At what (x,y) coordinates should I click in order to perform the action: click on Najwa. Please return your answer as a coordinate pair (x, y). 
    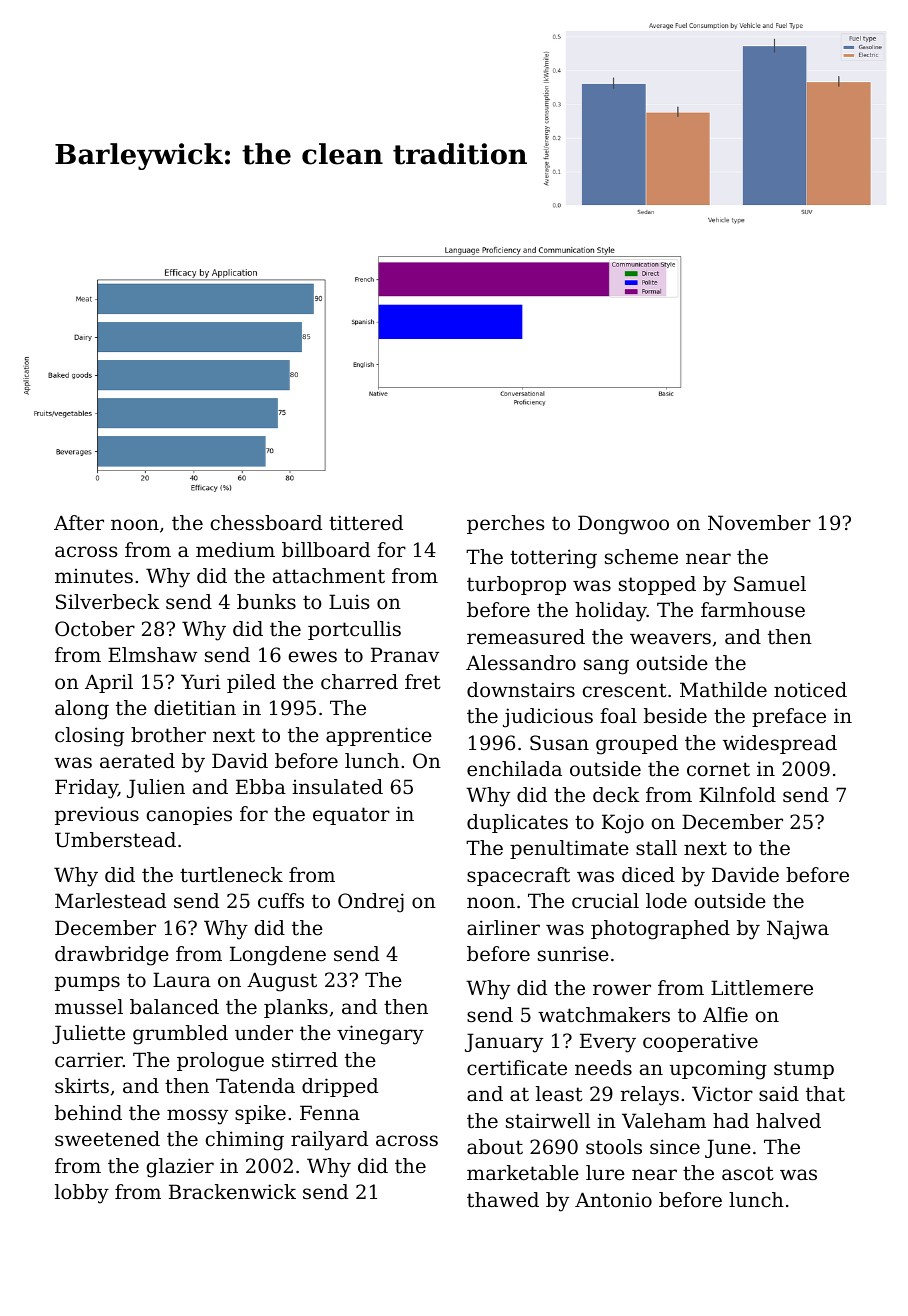
    Looking at the image, I should click on (798, 930).
